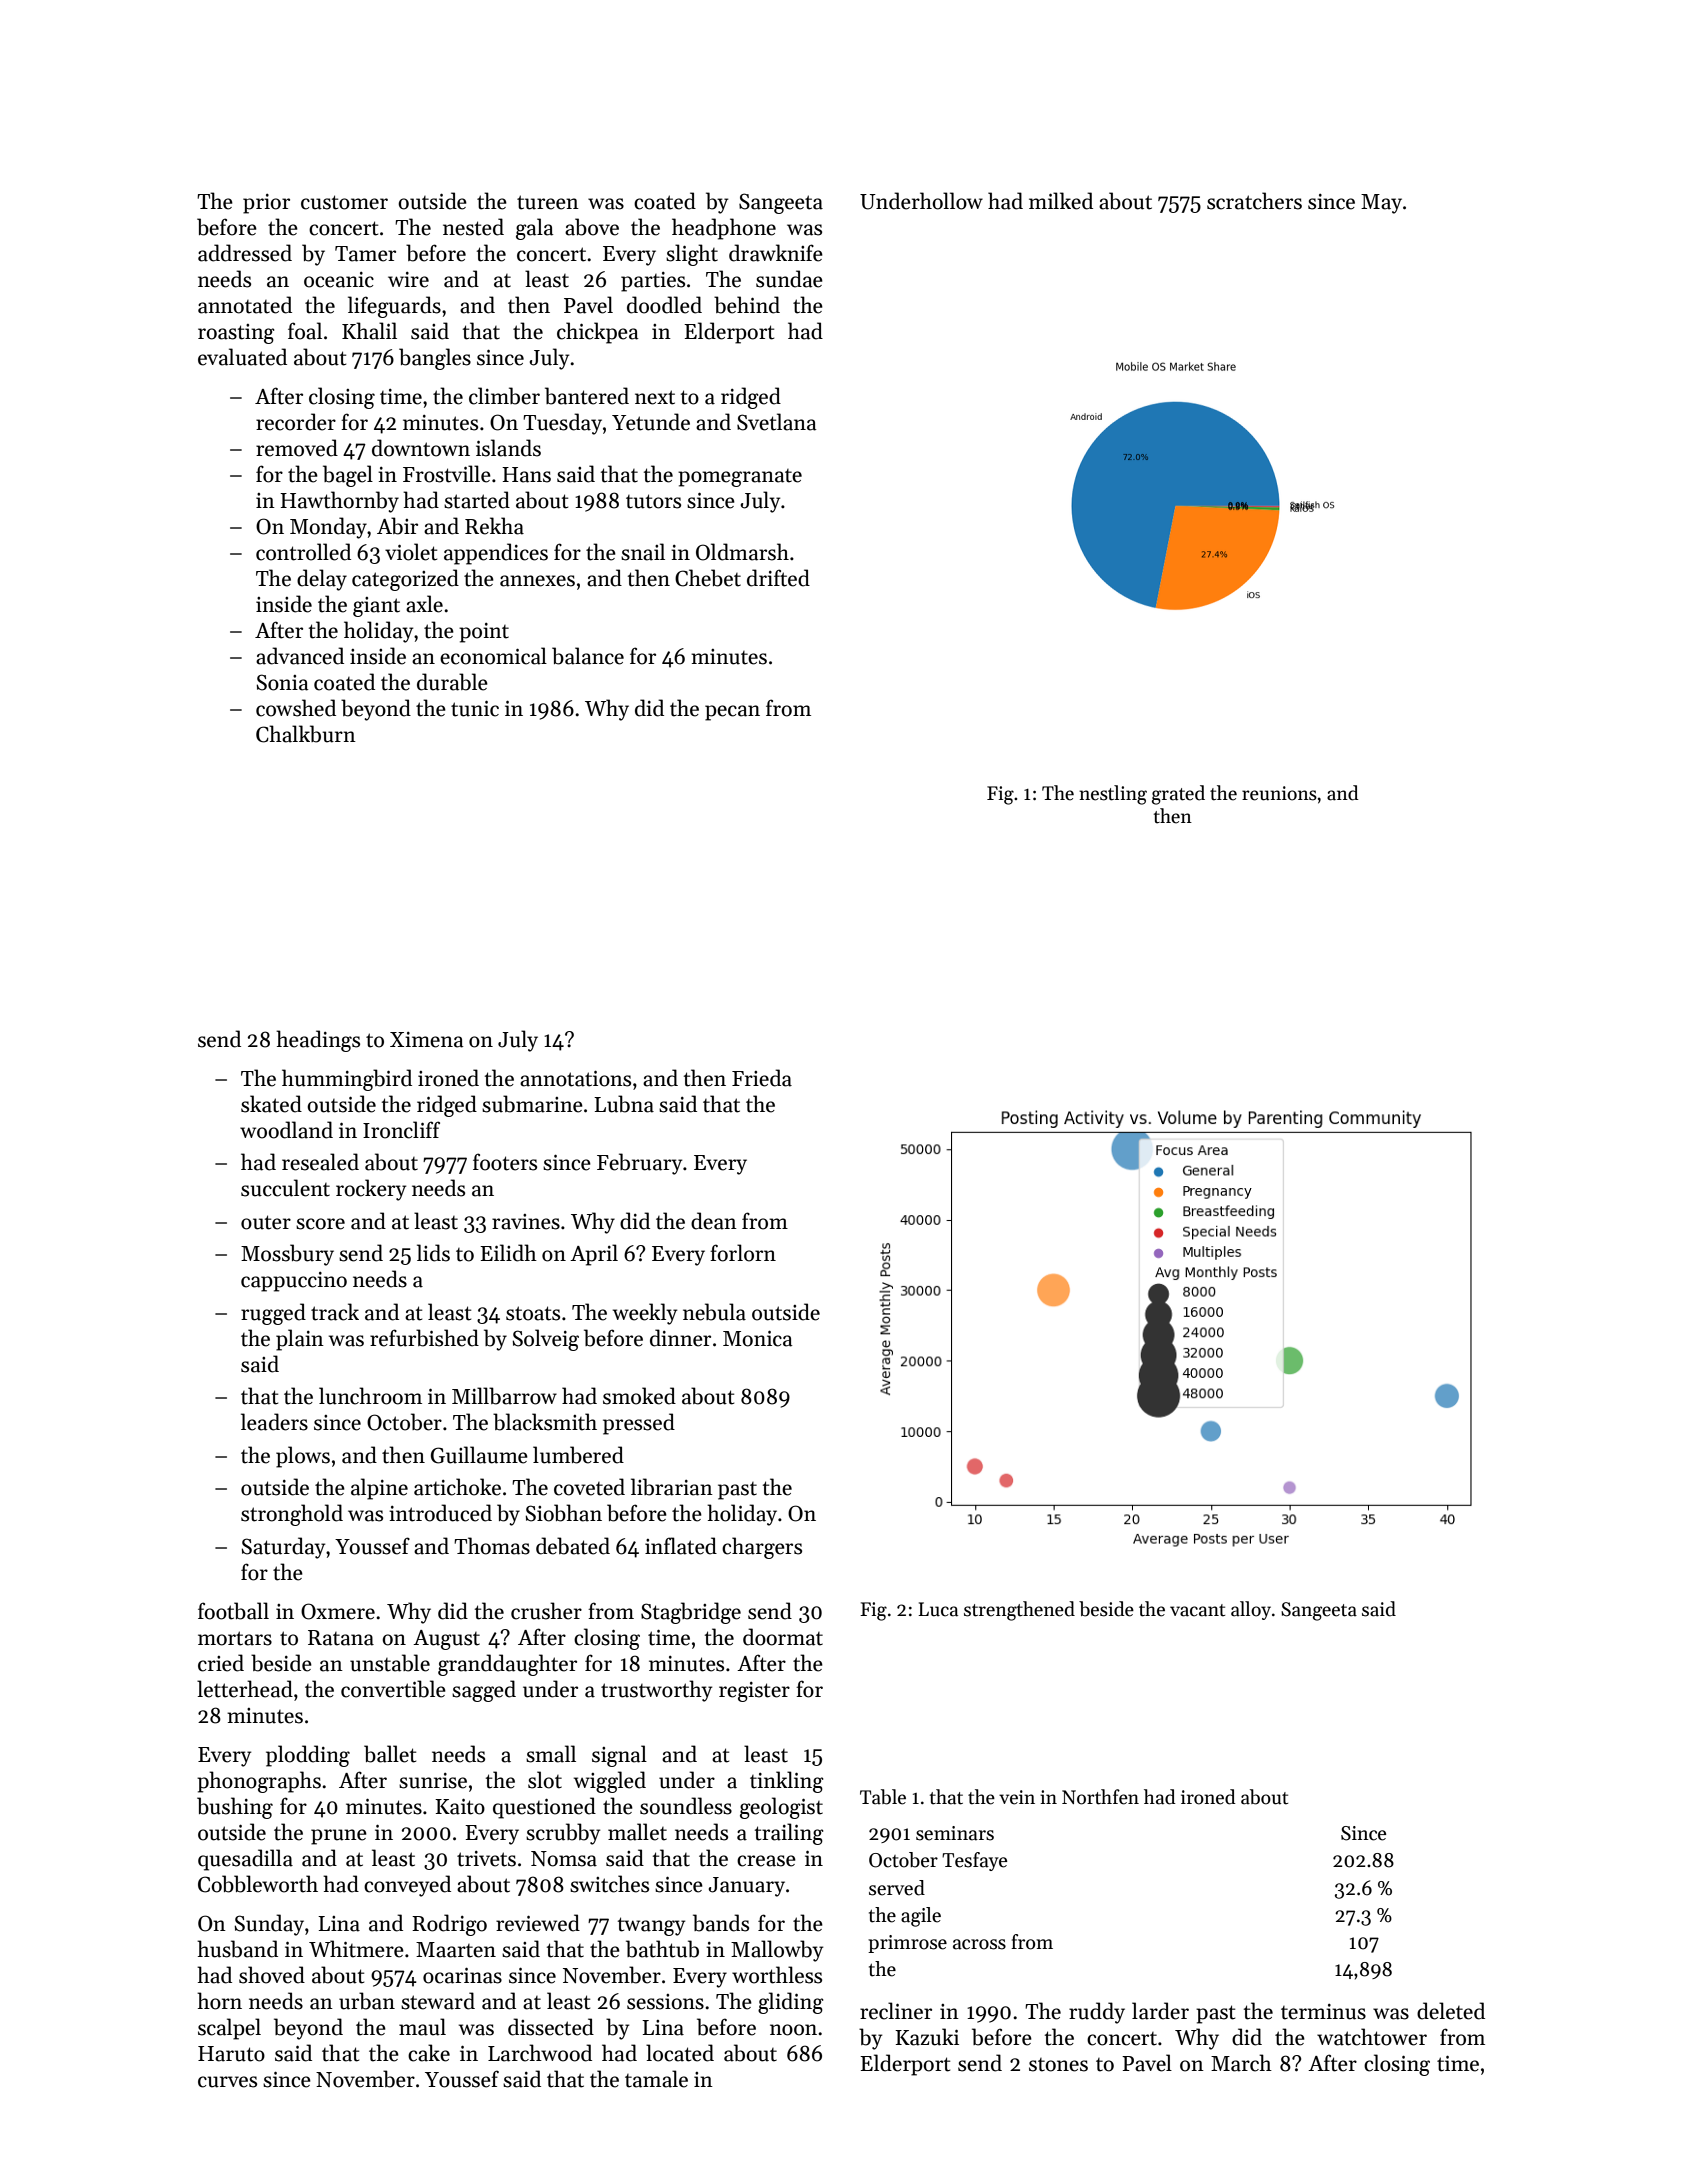  I want to click on annexes, so click(537, 581).
